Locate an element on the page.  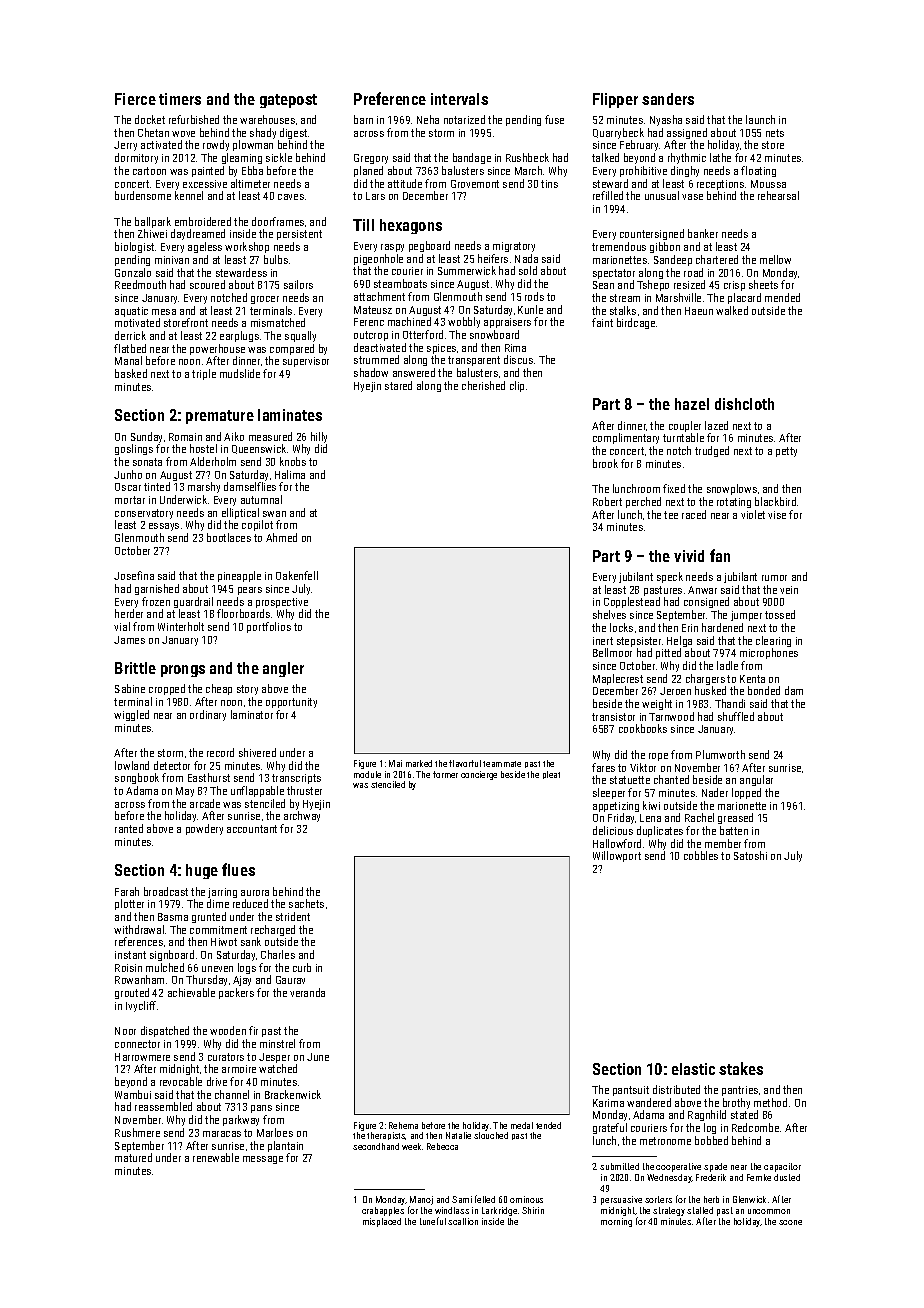
sold is located at coordinates (528, 270).
